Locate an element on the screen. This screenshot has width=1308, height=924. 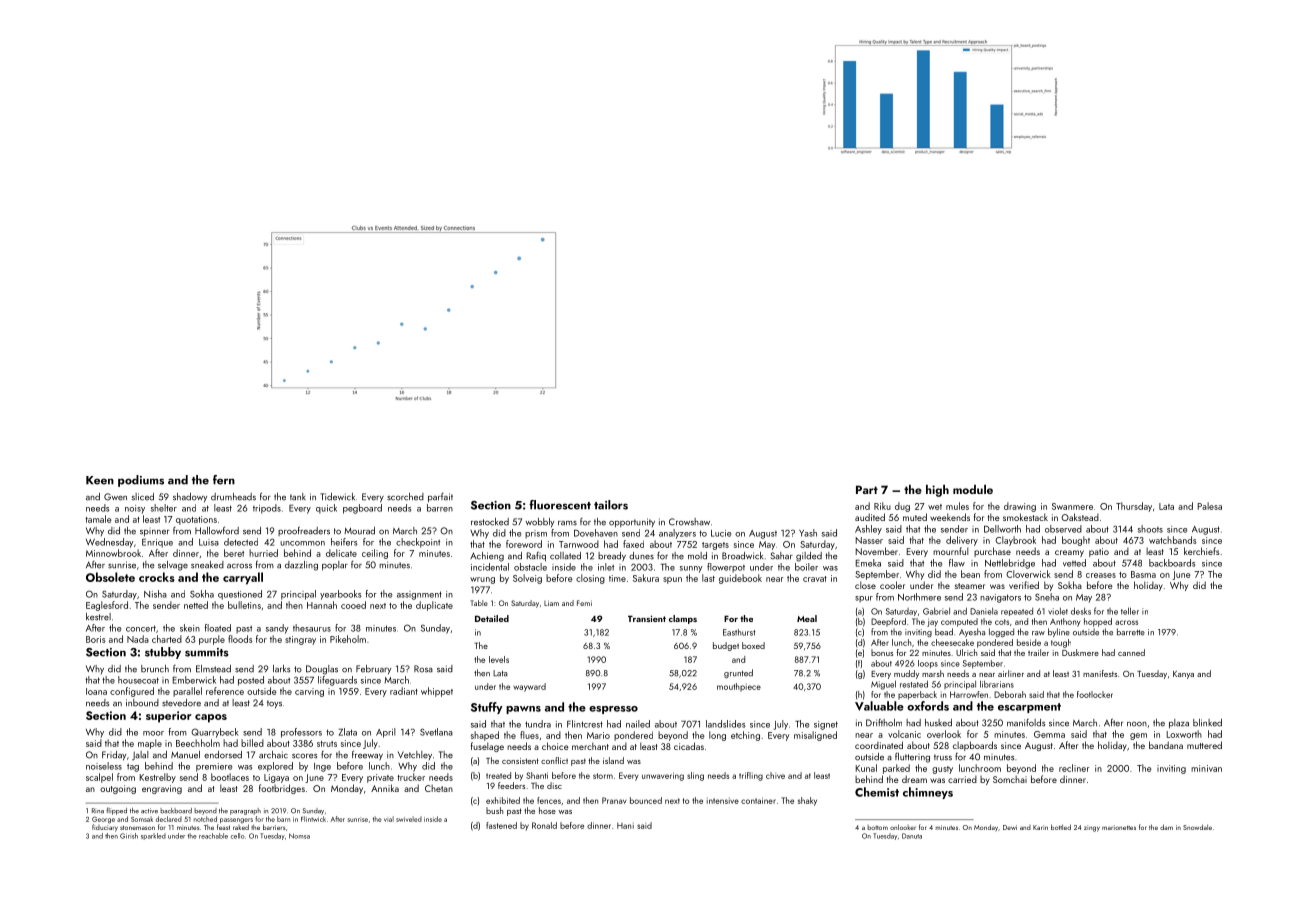
tag is located at coordinates (133, 768).
